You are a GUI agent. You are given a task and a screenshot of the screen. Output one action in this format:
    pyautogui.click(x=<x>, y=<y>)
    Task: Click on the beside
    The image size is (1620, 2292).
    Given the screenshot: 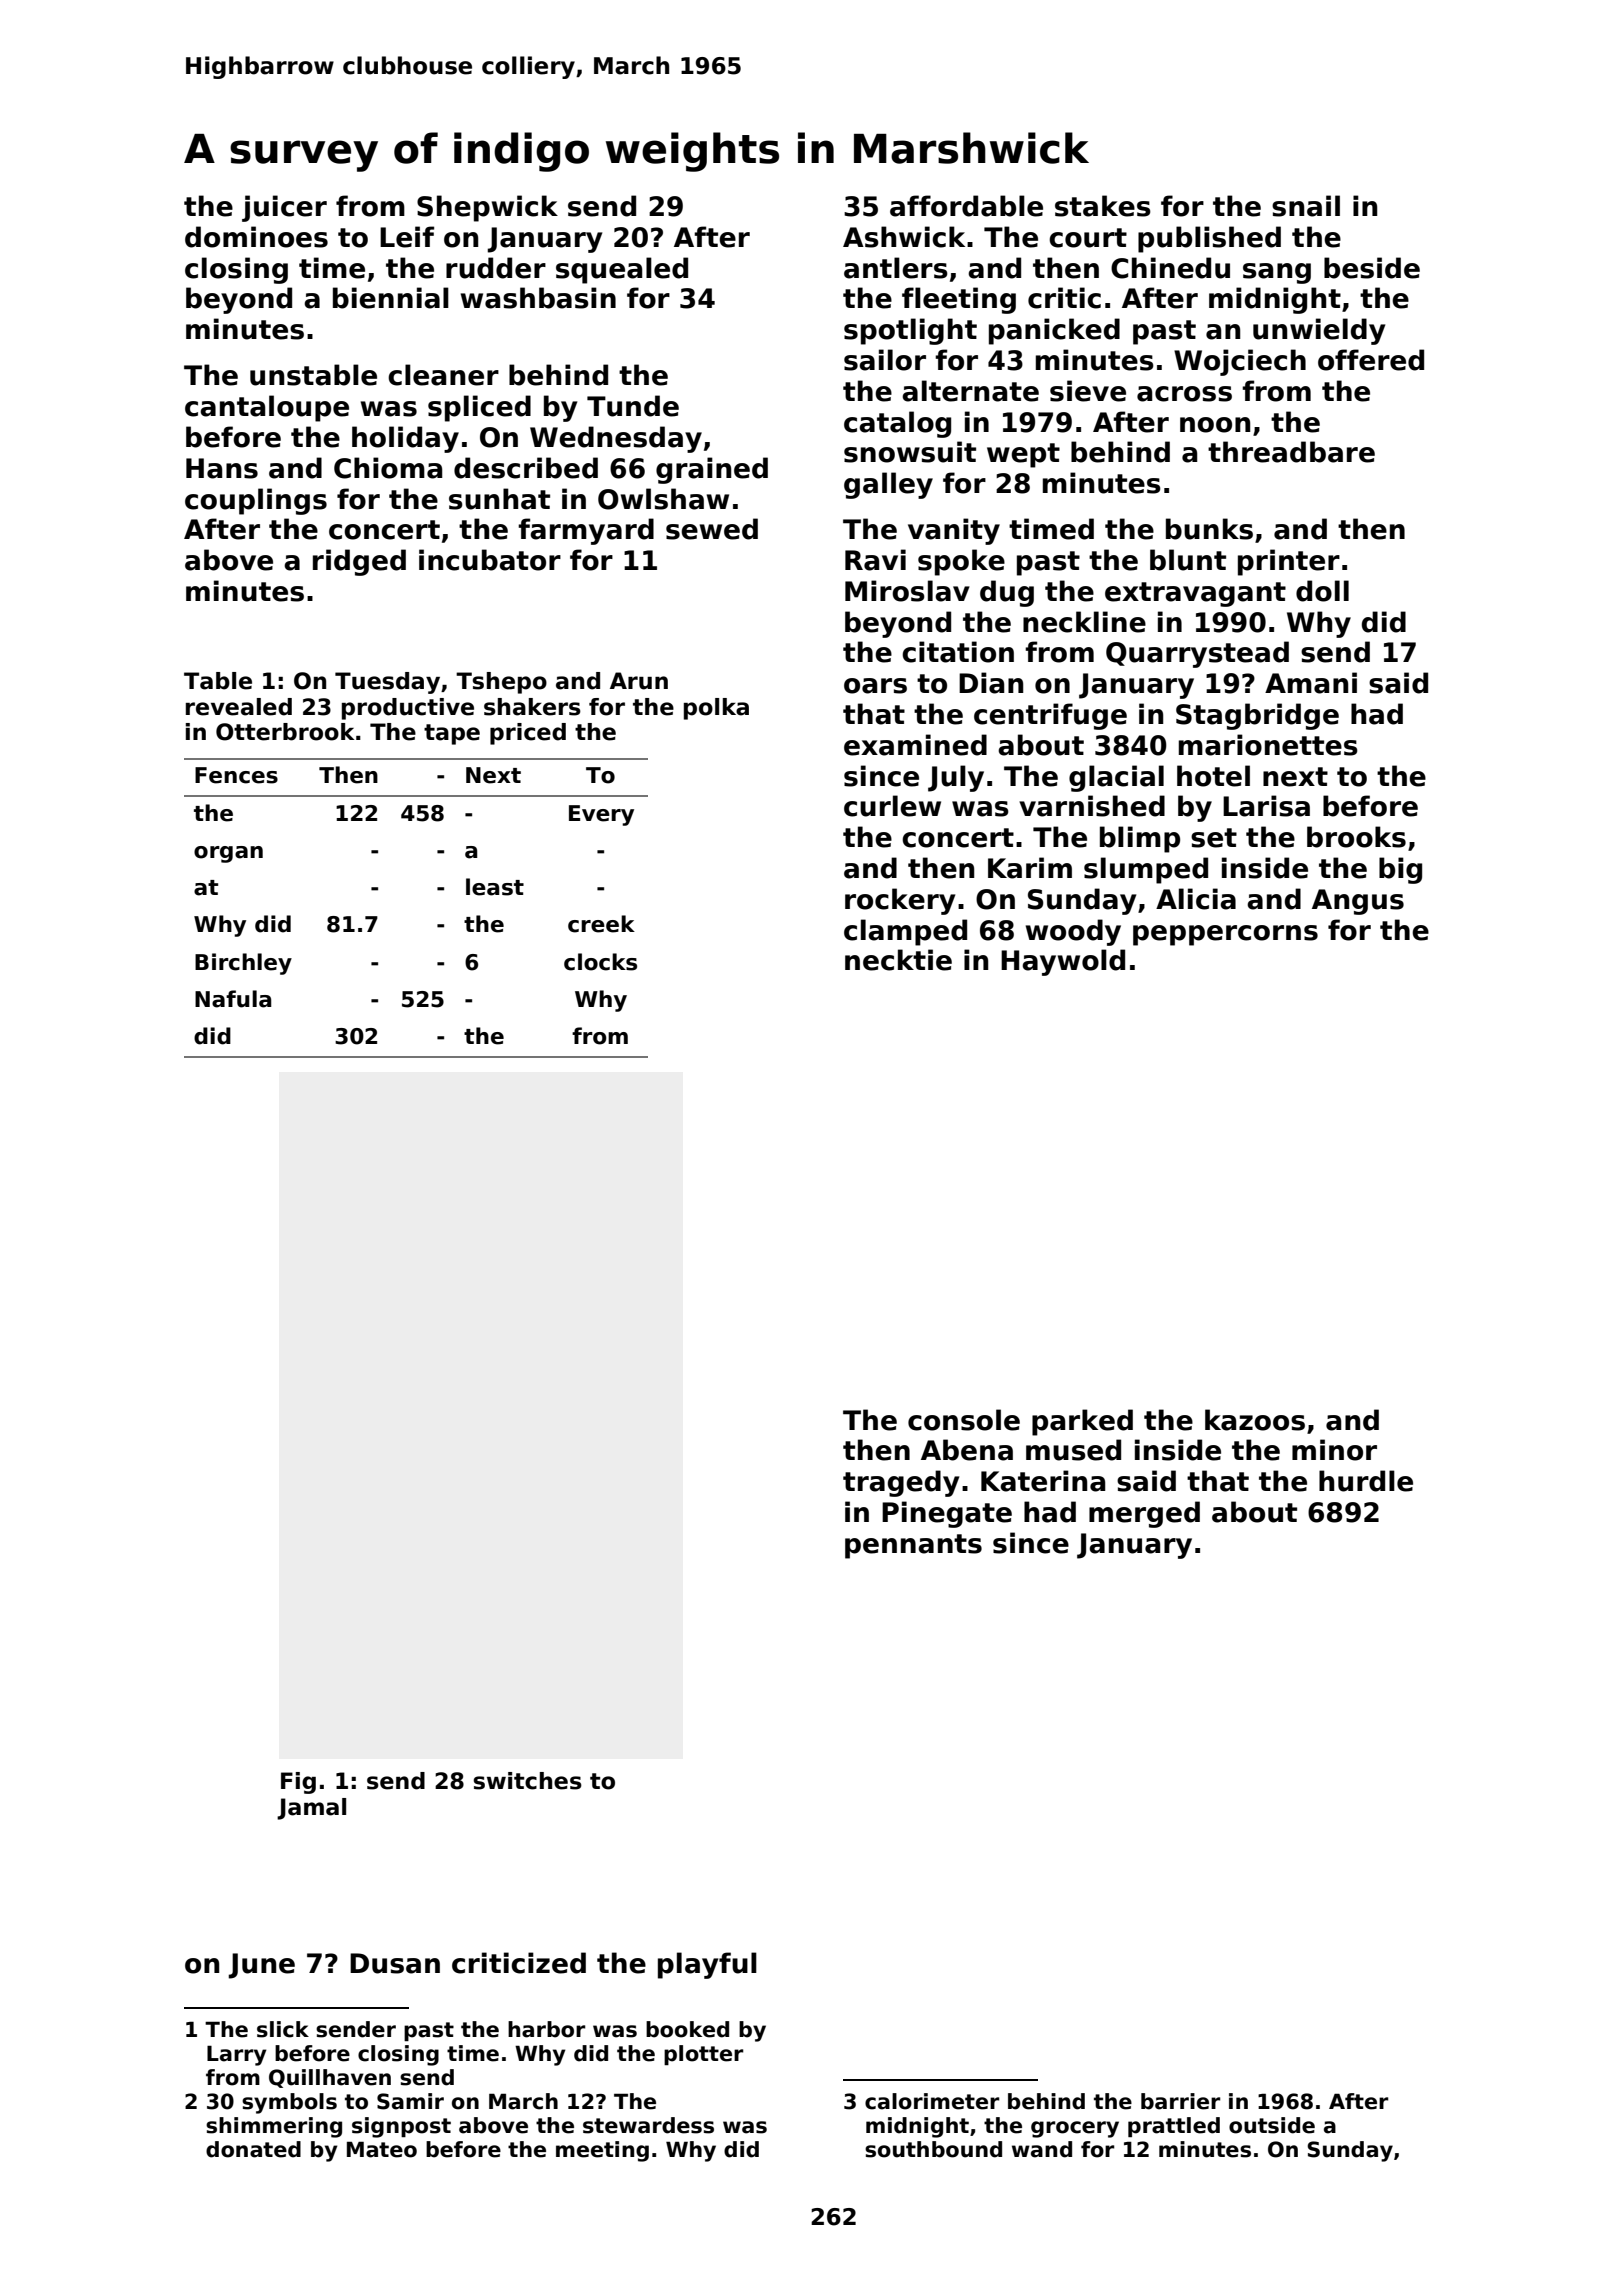 What is the action you would take?
    pyautogui.click(x=1372, y=268)
